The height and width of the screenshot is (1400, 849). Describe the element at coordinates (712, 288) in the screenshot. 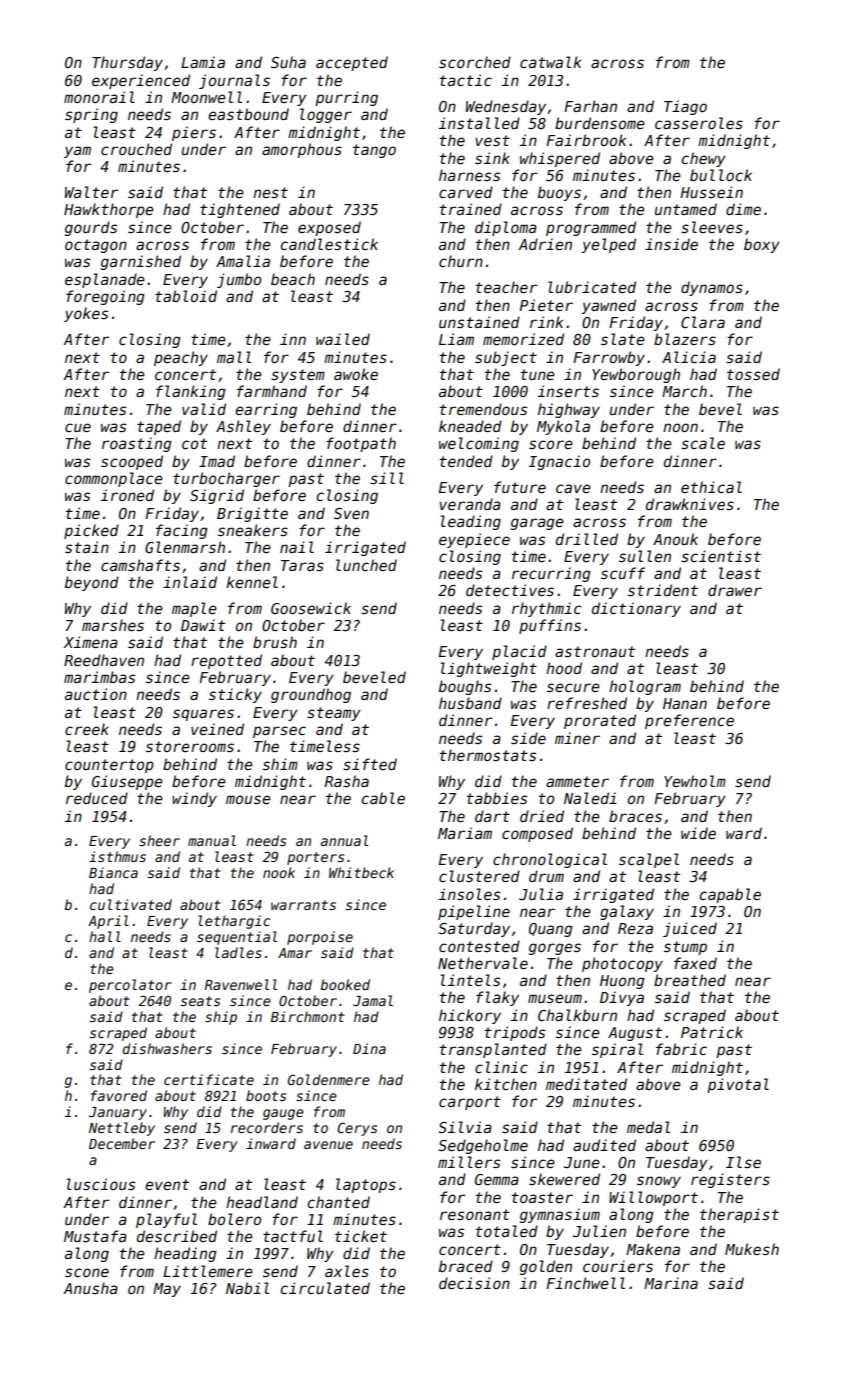

I see `dynamos` at that location.
